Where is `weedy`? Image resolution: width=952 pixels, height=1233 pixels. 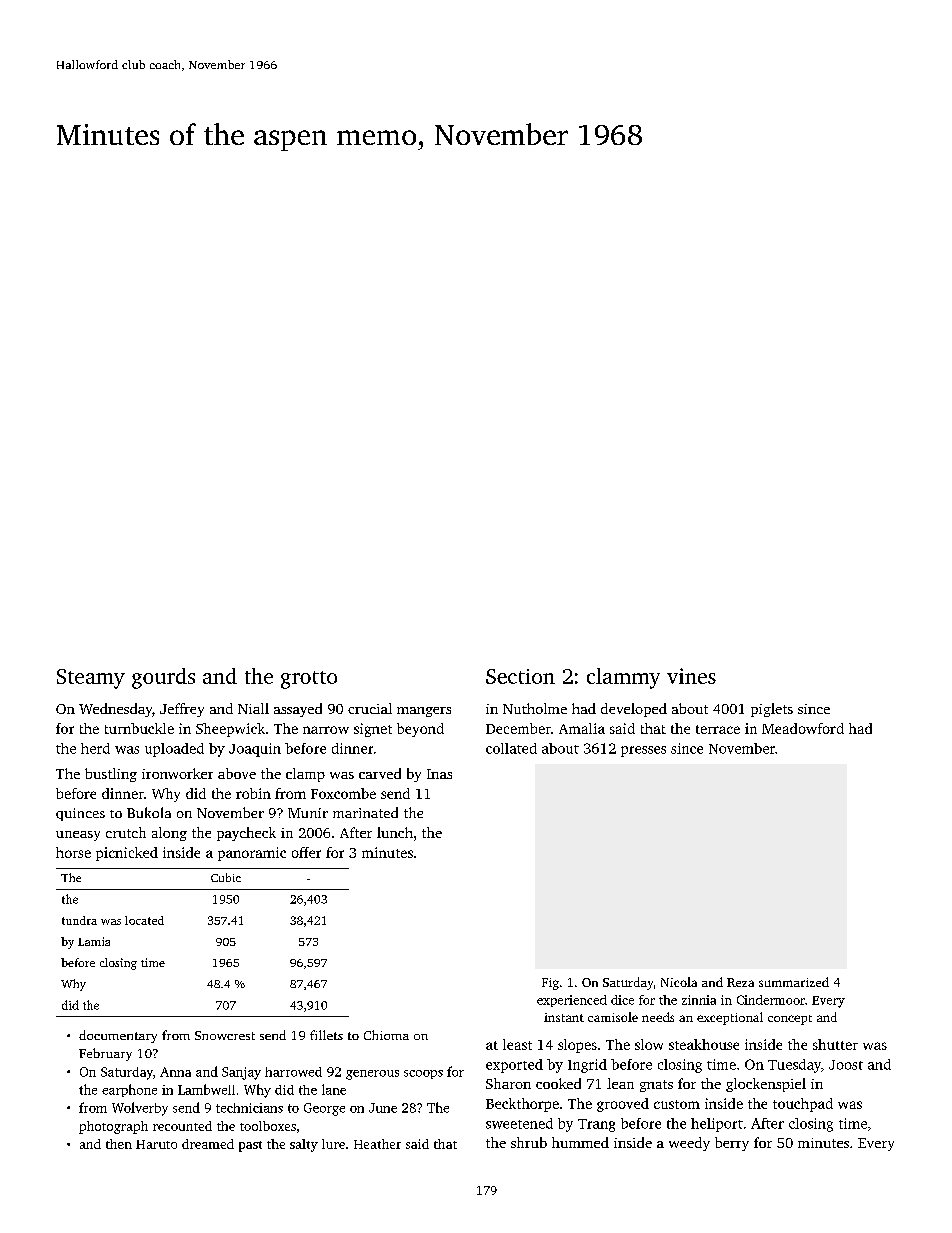
weedy is located at coordinates (689, 1144).
